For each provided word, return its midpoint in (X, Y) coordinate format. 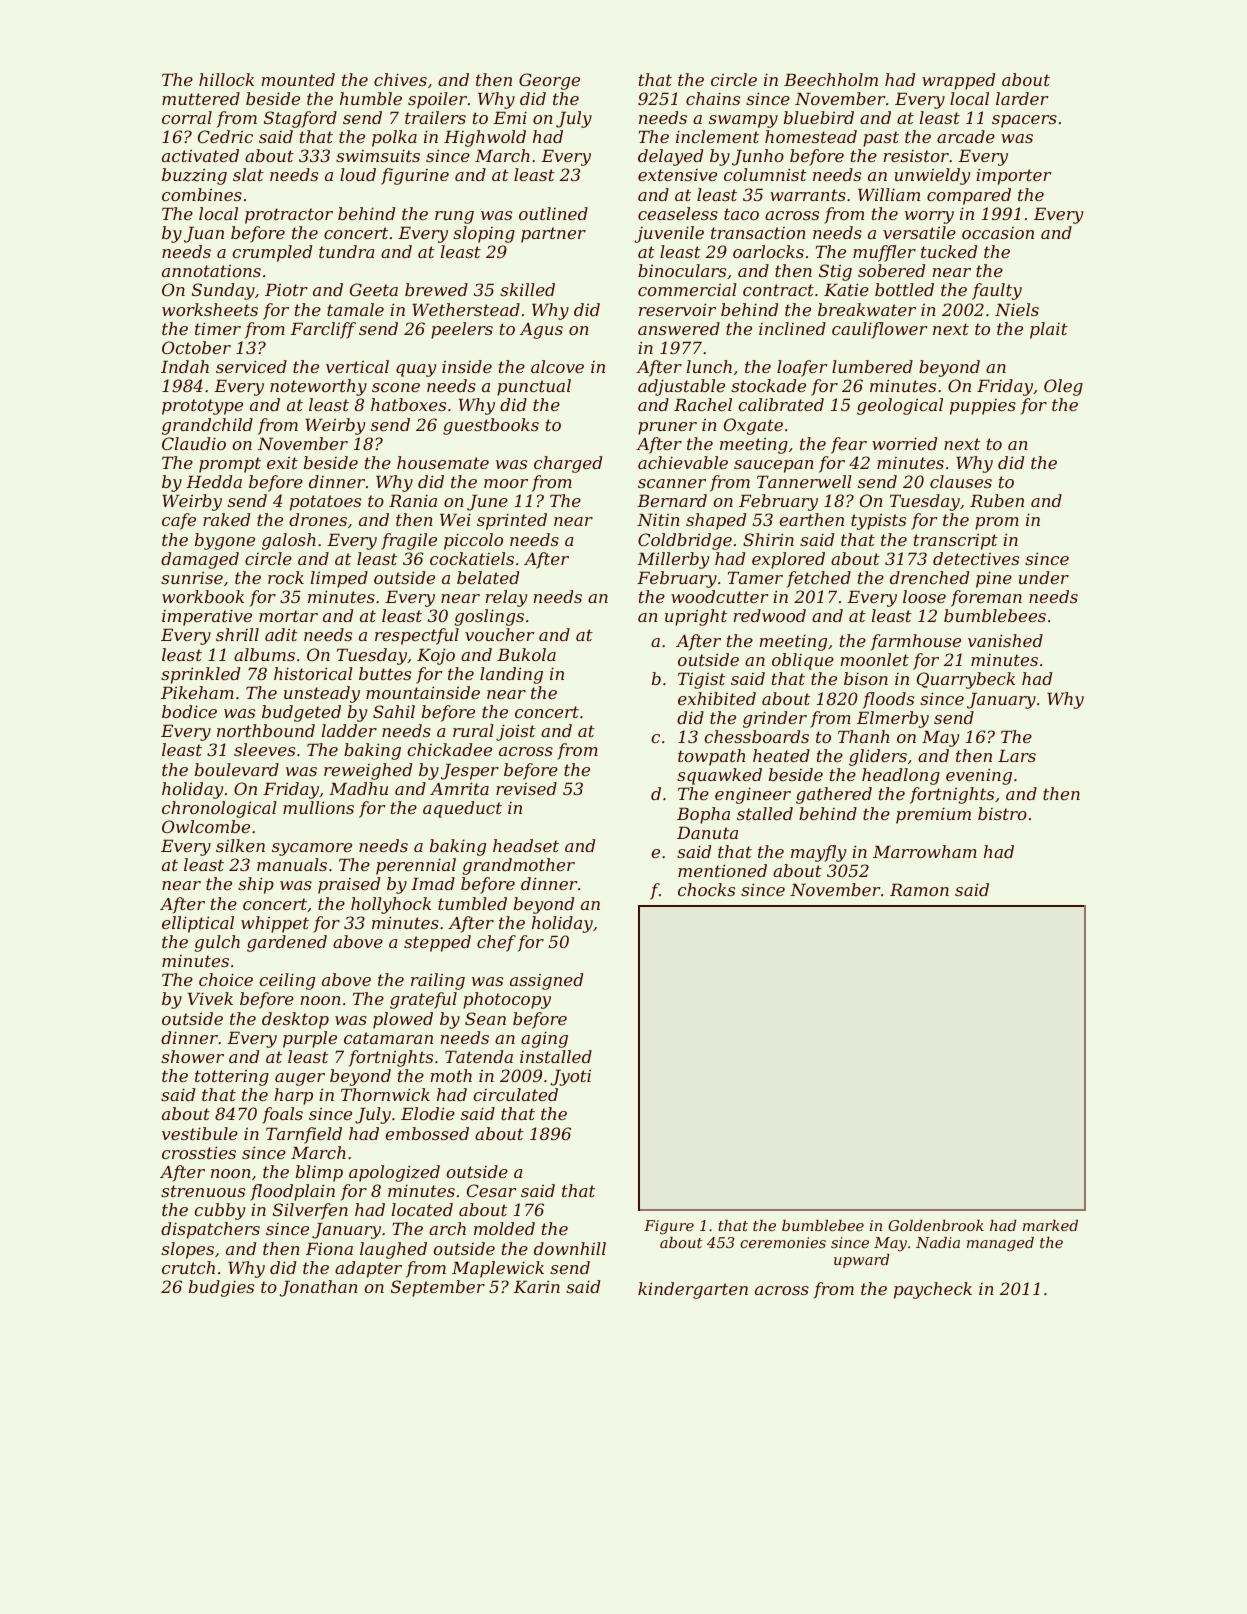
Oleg (1063, 387)
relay (506, 598)
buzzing (194, 176)
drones (318, 519)
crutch (188, 1267)
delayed (670, 157)
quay (416, 370)
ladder (349, 730)
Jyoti (571, 1077)
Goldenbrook (936, 1225)
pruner (667, 428)
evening (979, 776)
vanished (1005, 640)
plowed (403, 1020)
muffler (884, 253)
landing (511, 675)
